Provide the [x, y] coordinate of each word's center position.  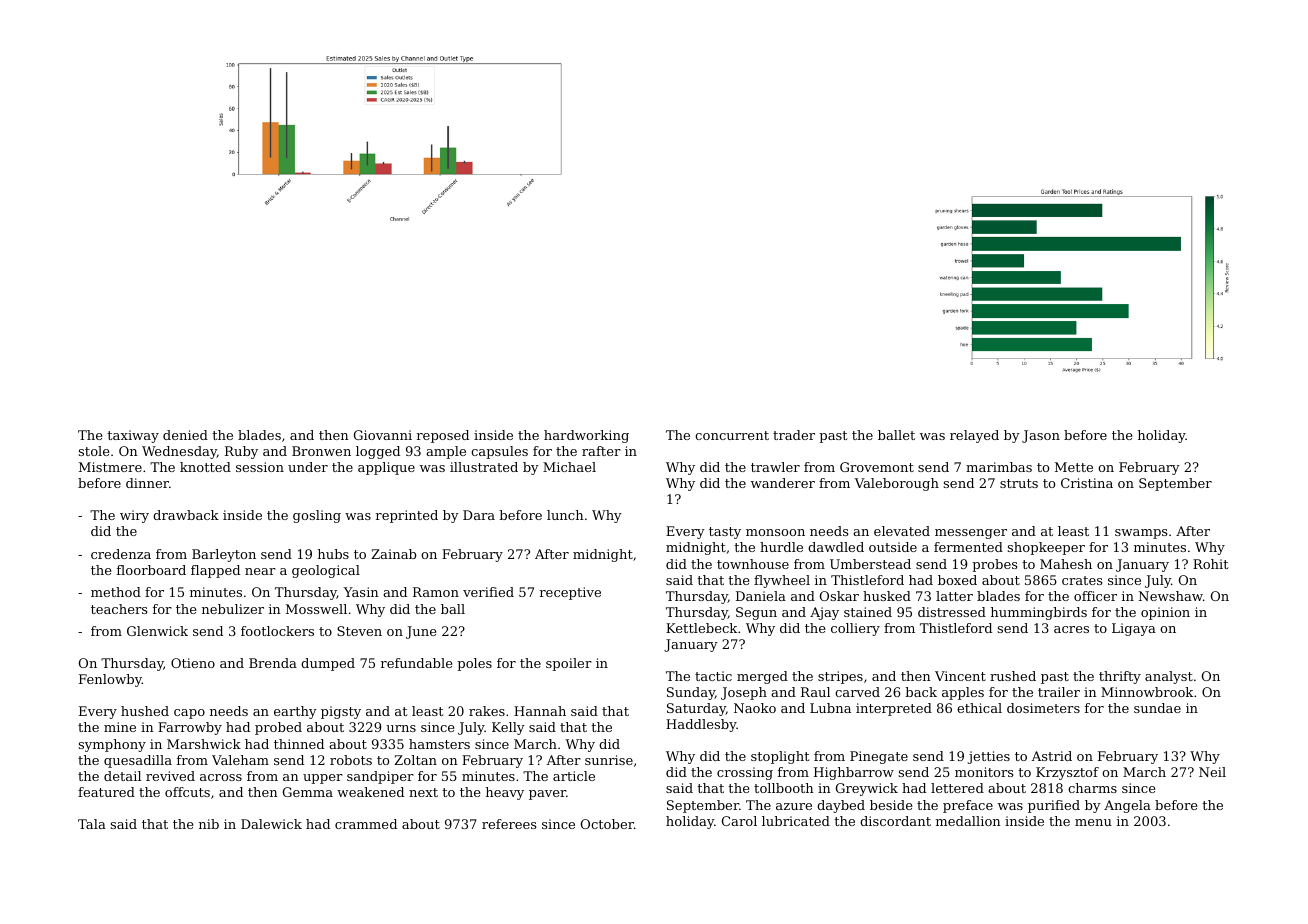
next [423, 792]
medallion [968, 821]
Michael [569, 467]
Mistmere [110, 467]
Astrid [1052, 756]
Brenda [273, 663]
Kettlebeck [701, 628]
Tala [92, 824]
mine [120, 727]
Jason [1041, 436]
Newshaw [1171, 596]
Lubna [830, 708]
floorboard [151, 570]
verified [488, 592]
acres [1071, 629]
